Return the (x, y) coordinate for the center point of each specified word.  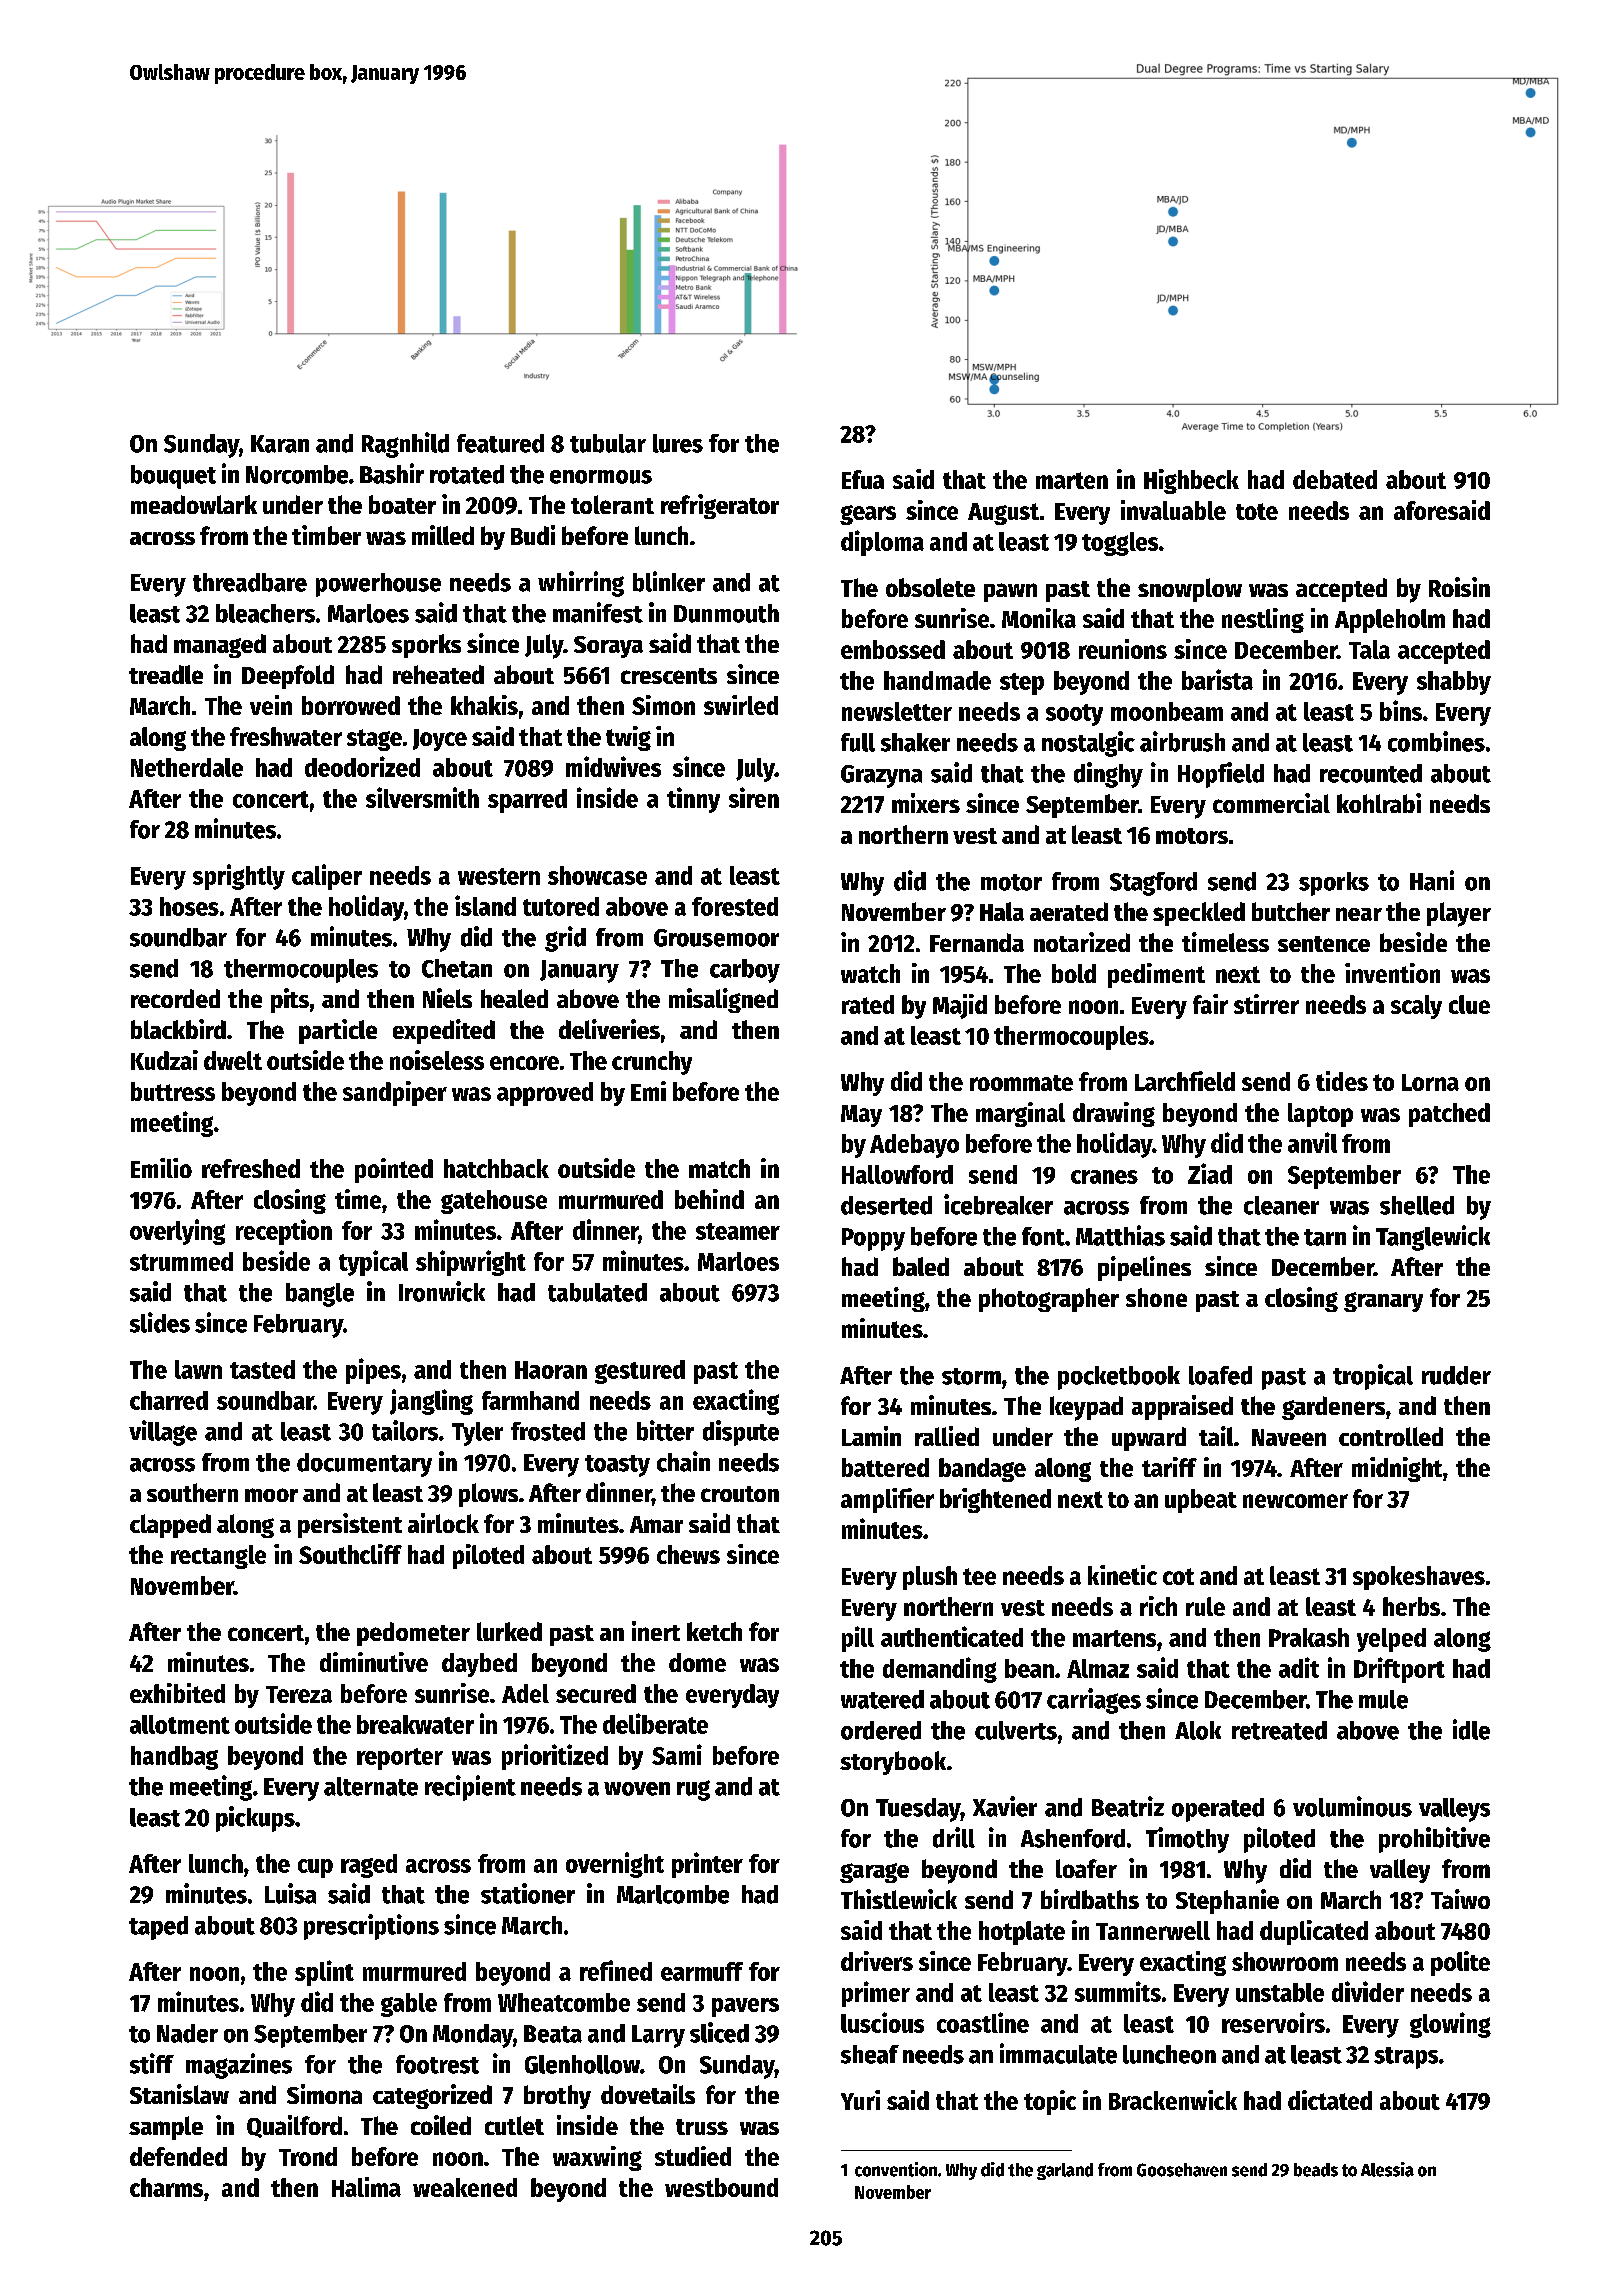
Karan (280, 444)
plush (930, 1578)
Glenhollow (582, 2064)
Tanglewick (1433, 1238)
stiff (152, 2063)
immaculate (1058, 2053)
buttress (173, 1091)
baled (921, 1266)
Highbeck (1191, 481)
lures (678, 443)
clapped (170, 1526)
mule (1383, 1699)
